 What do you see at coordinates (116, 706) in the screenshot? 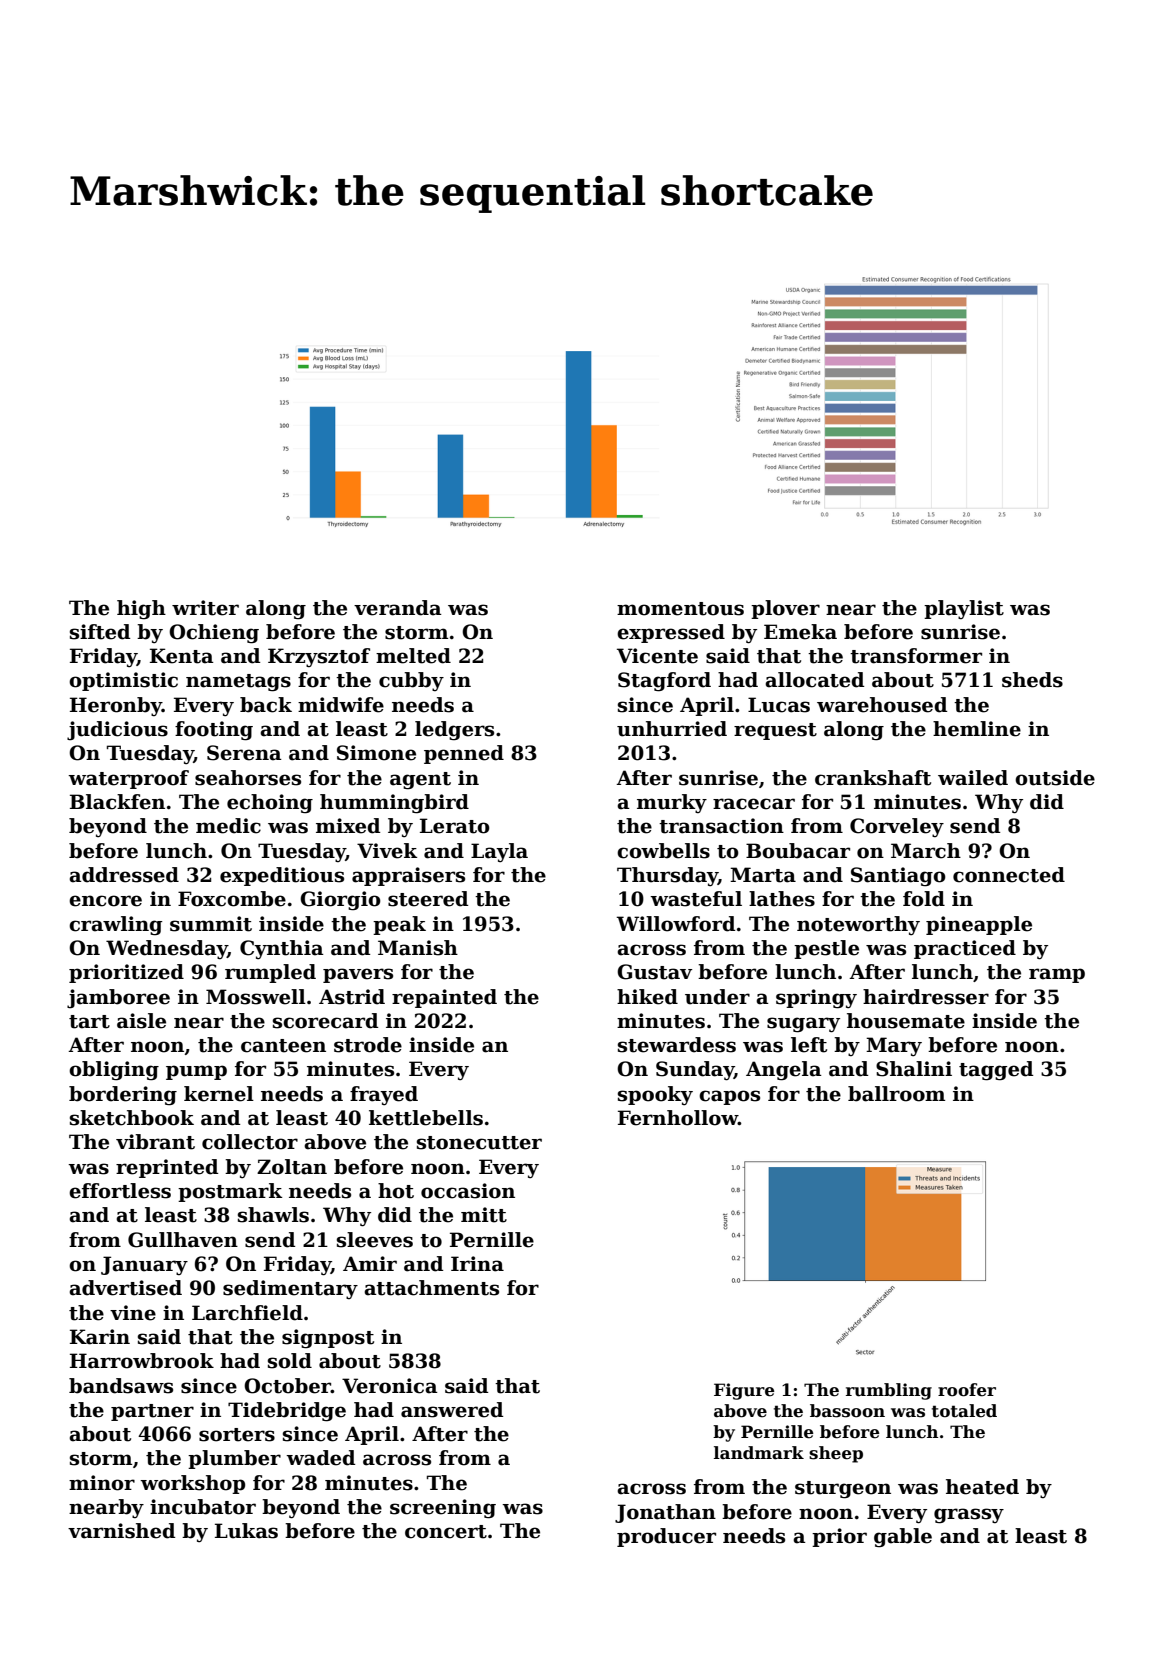
I see `Heronby` at bounding box center [116, 706].
